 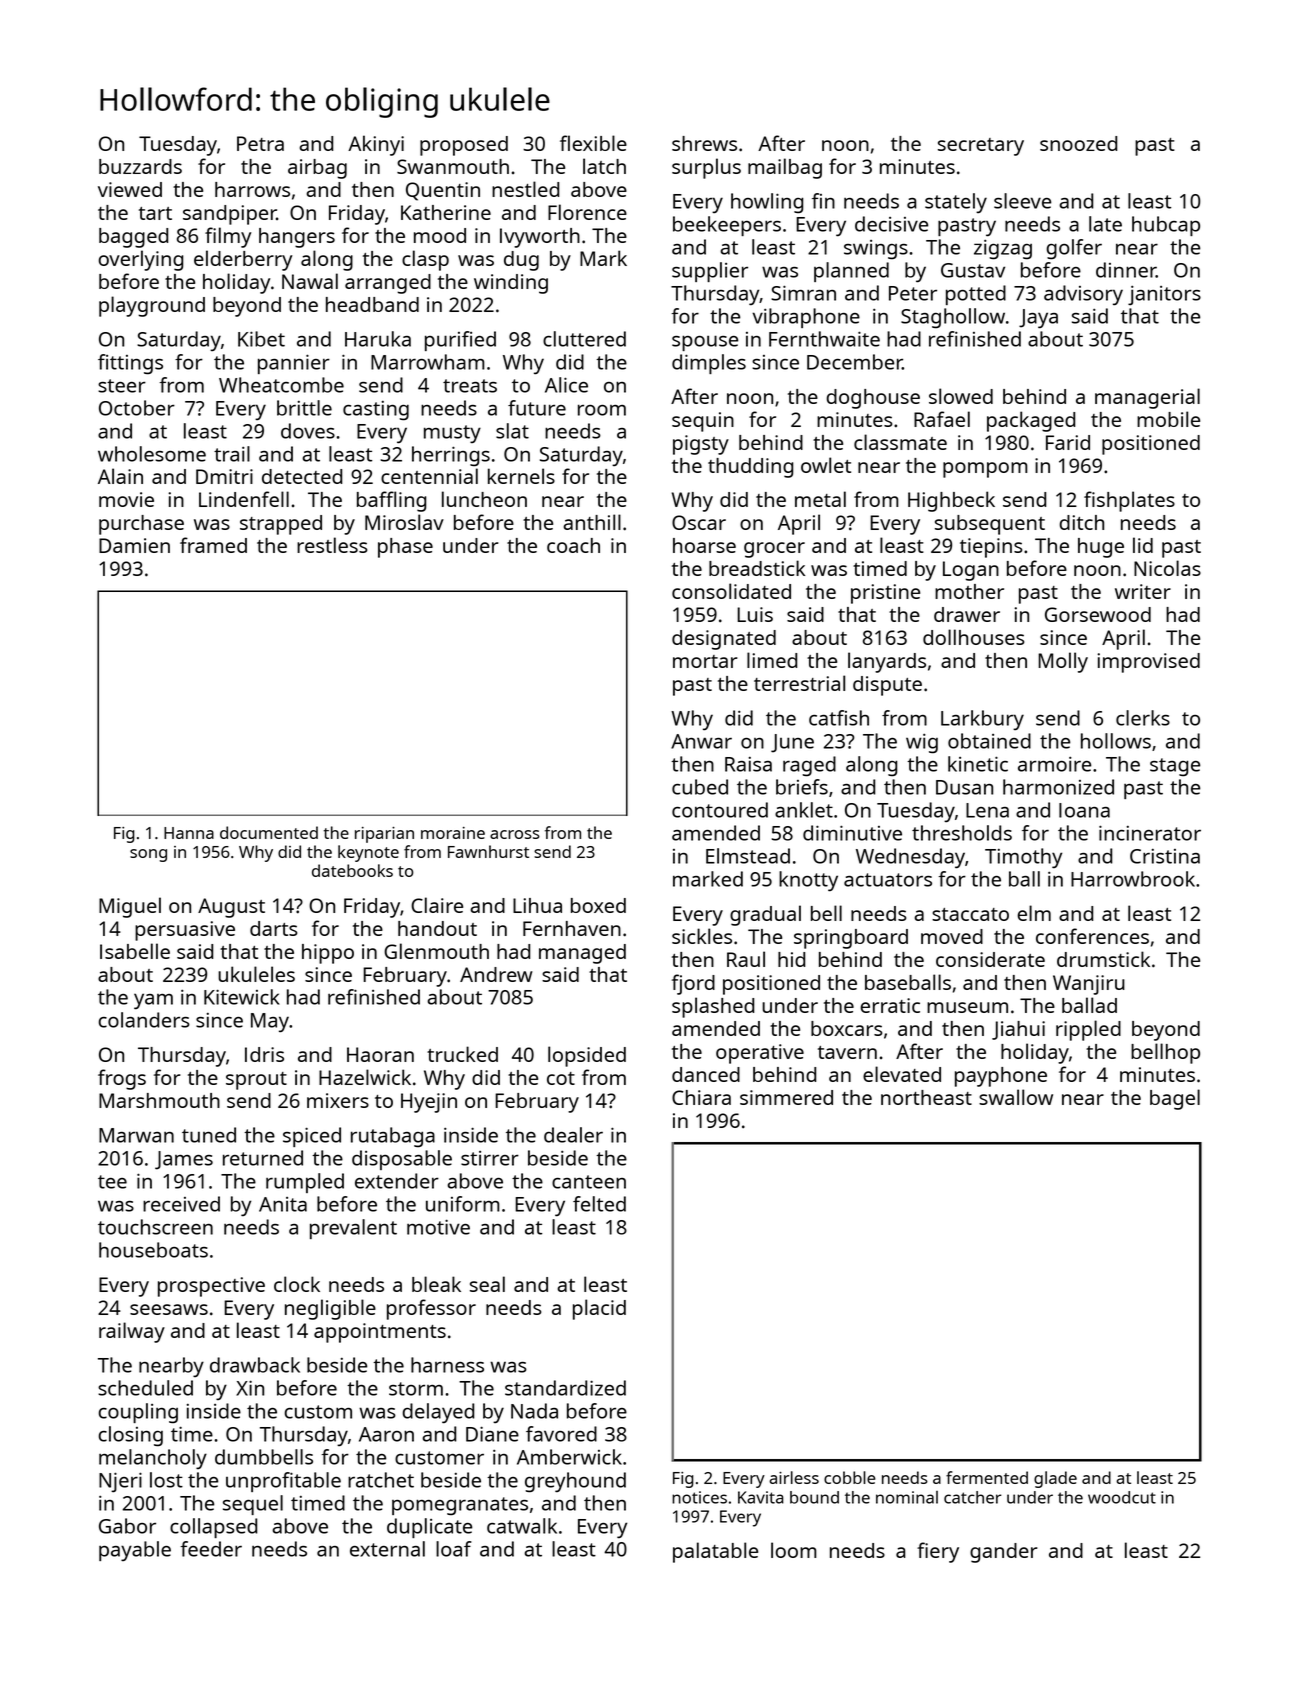 What do you see at coordinates (599, 1204) in the screenshot?
I see `felted` at bounding box center [599, 1204].
